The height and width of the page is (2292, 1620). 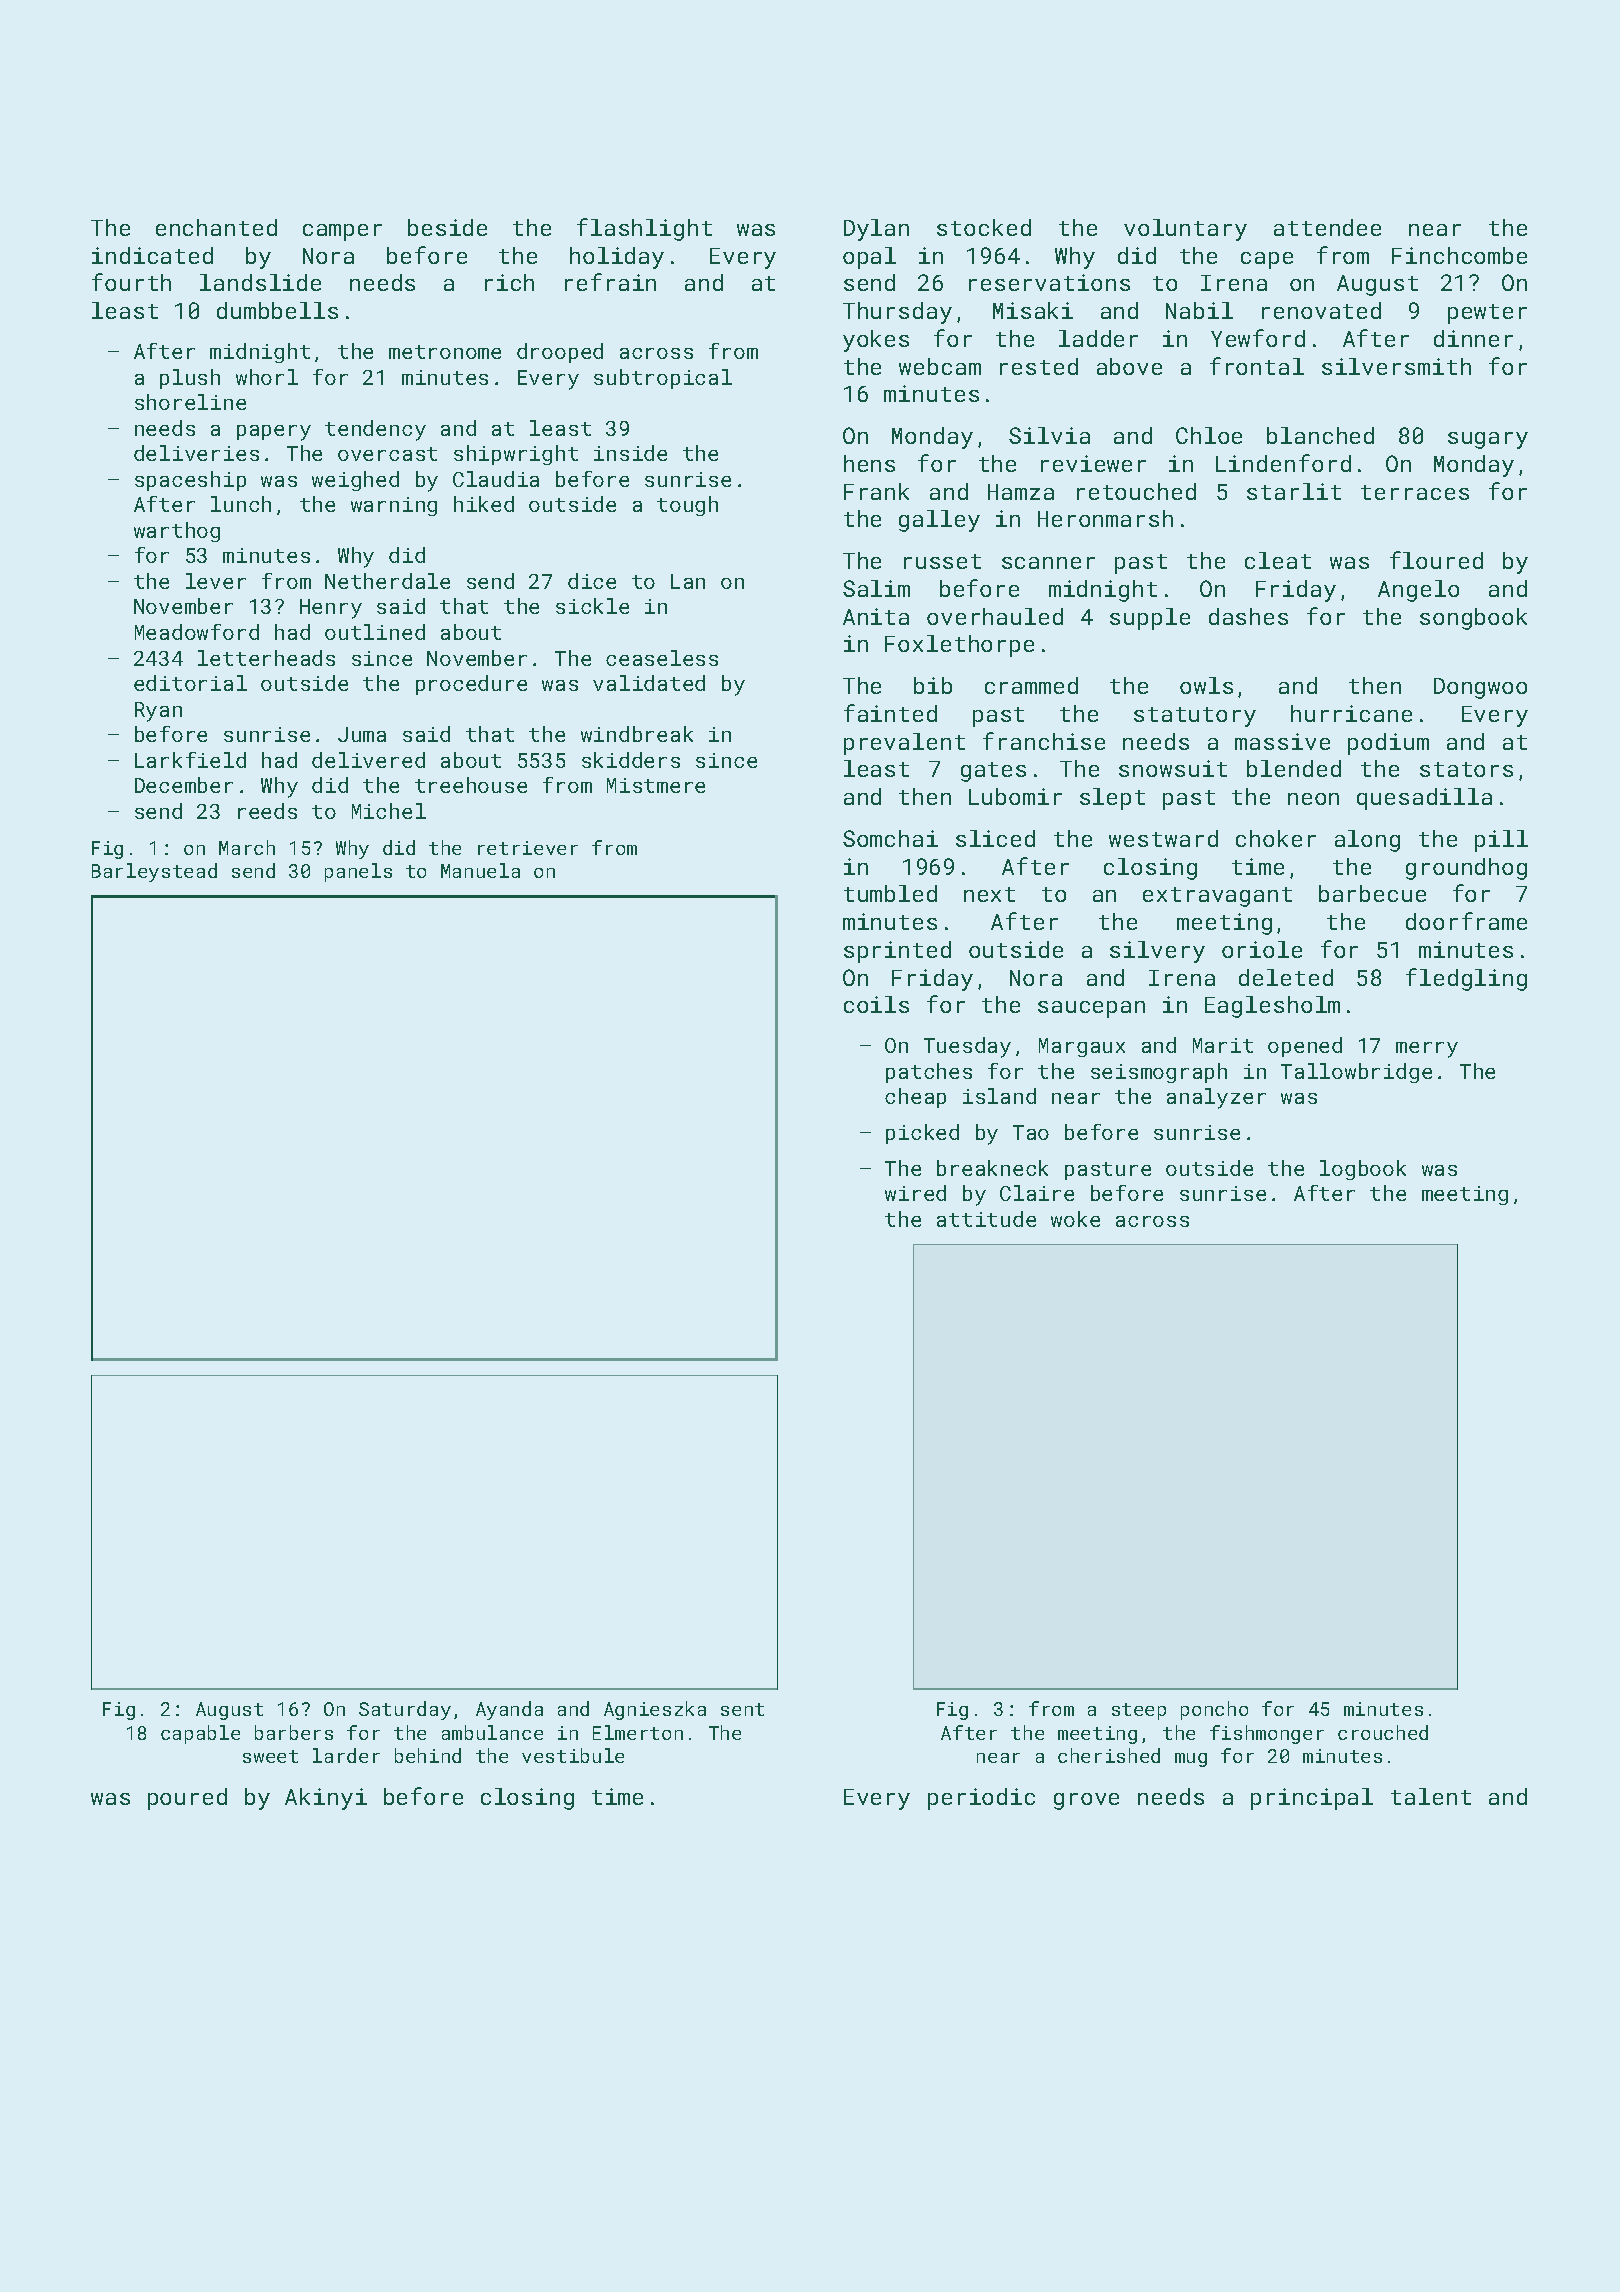 I want to click on songbook, so click(x=1473, y=619).
